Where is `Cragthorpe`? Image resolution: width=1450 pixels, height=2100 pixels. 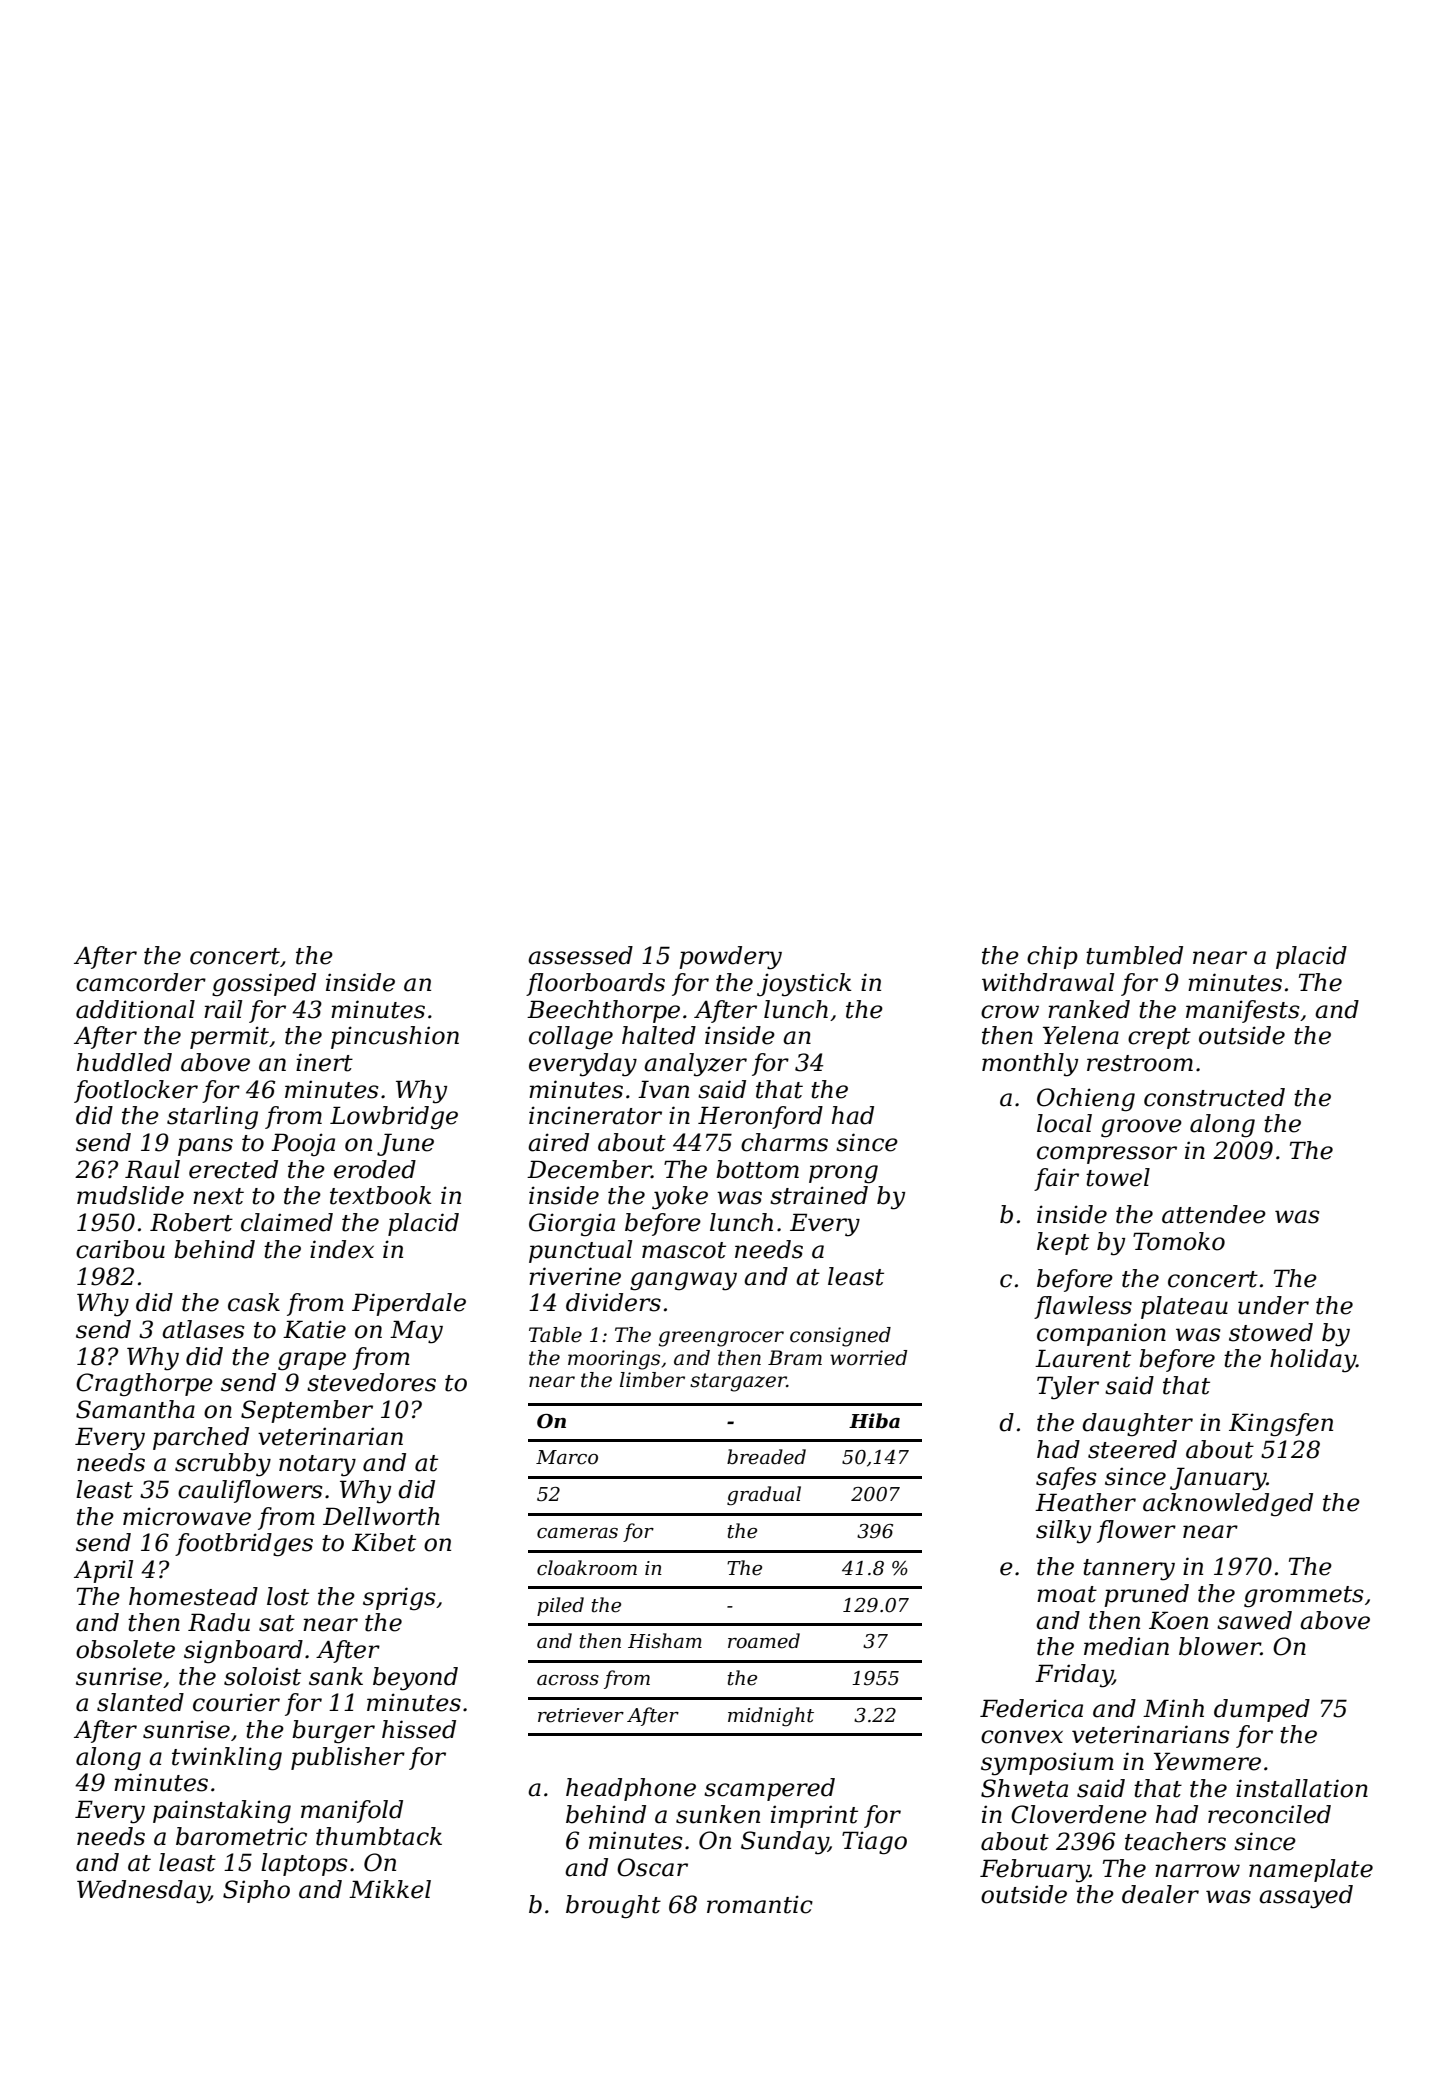 Cragthorpe is located at coordinates (144, 1384).
